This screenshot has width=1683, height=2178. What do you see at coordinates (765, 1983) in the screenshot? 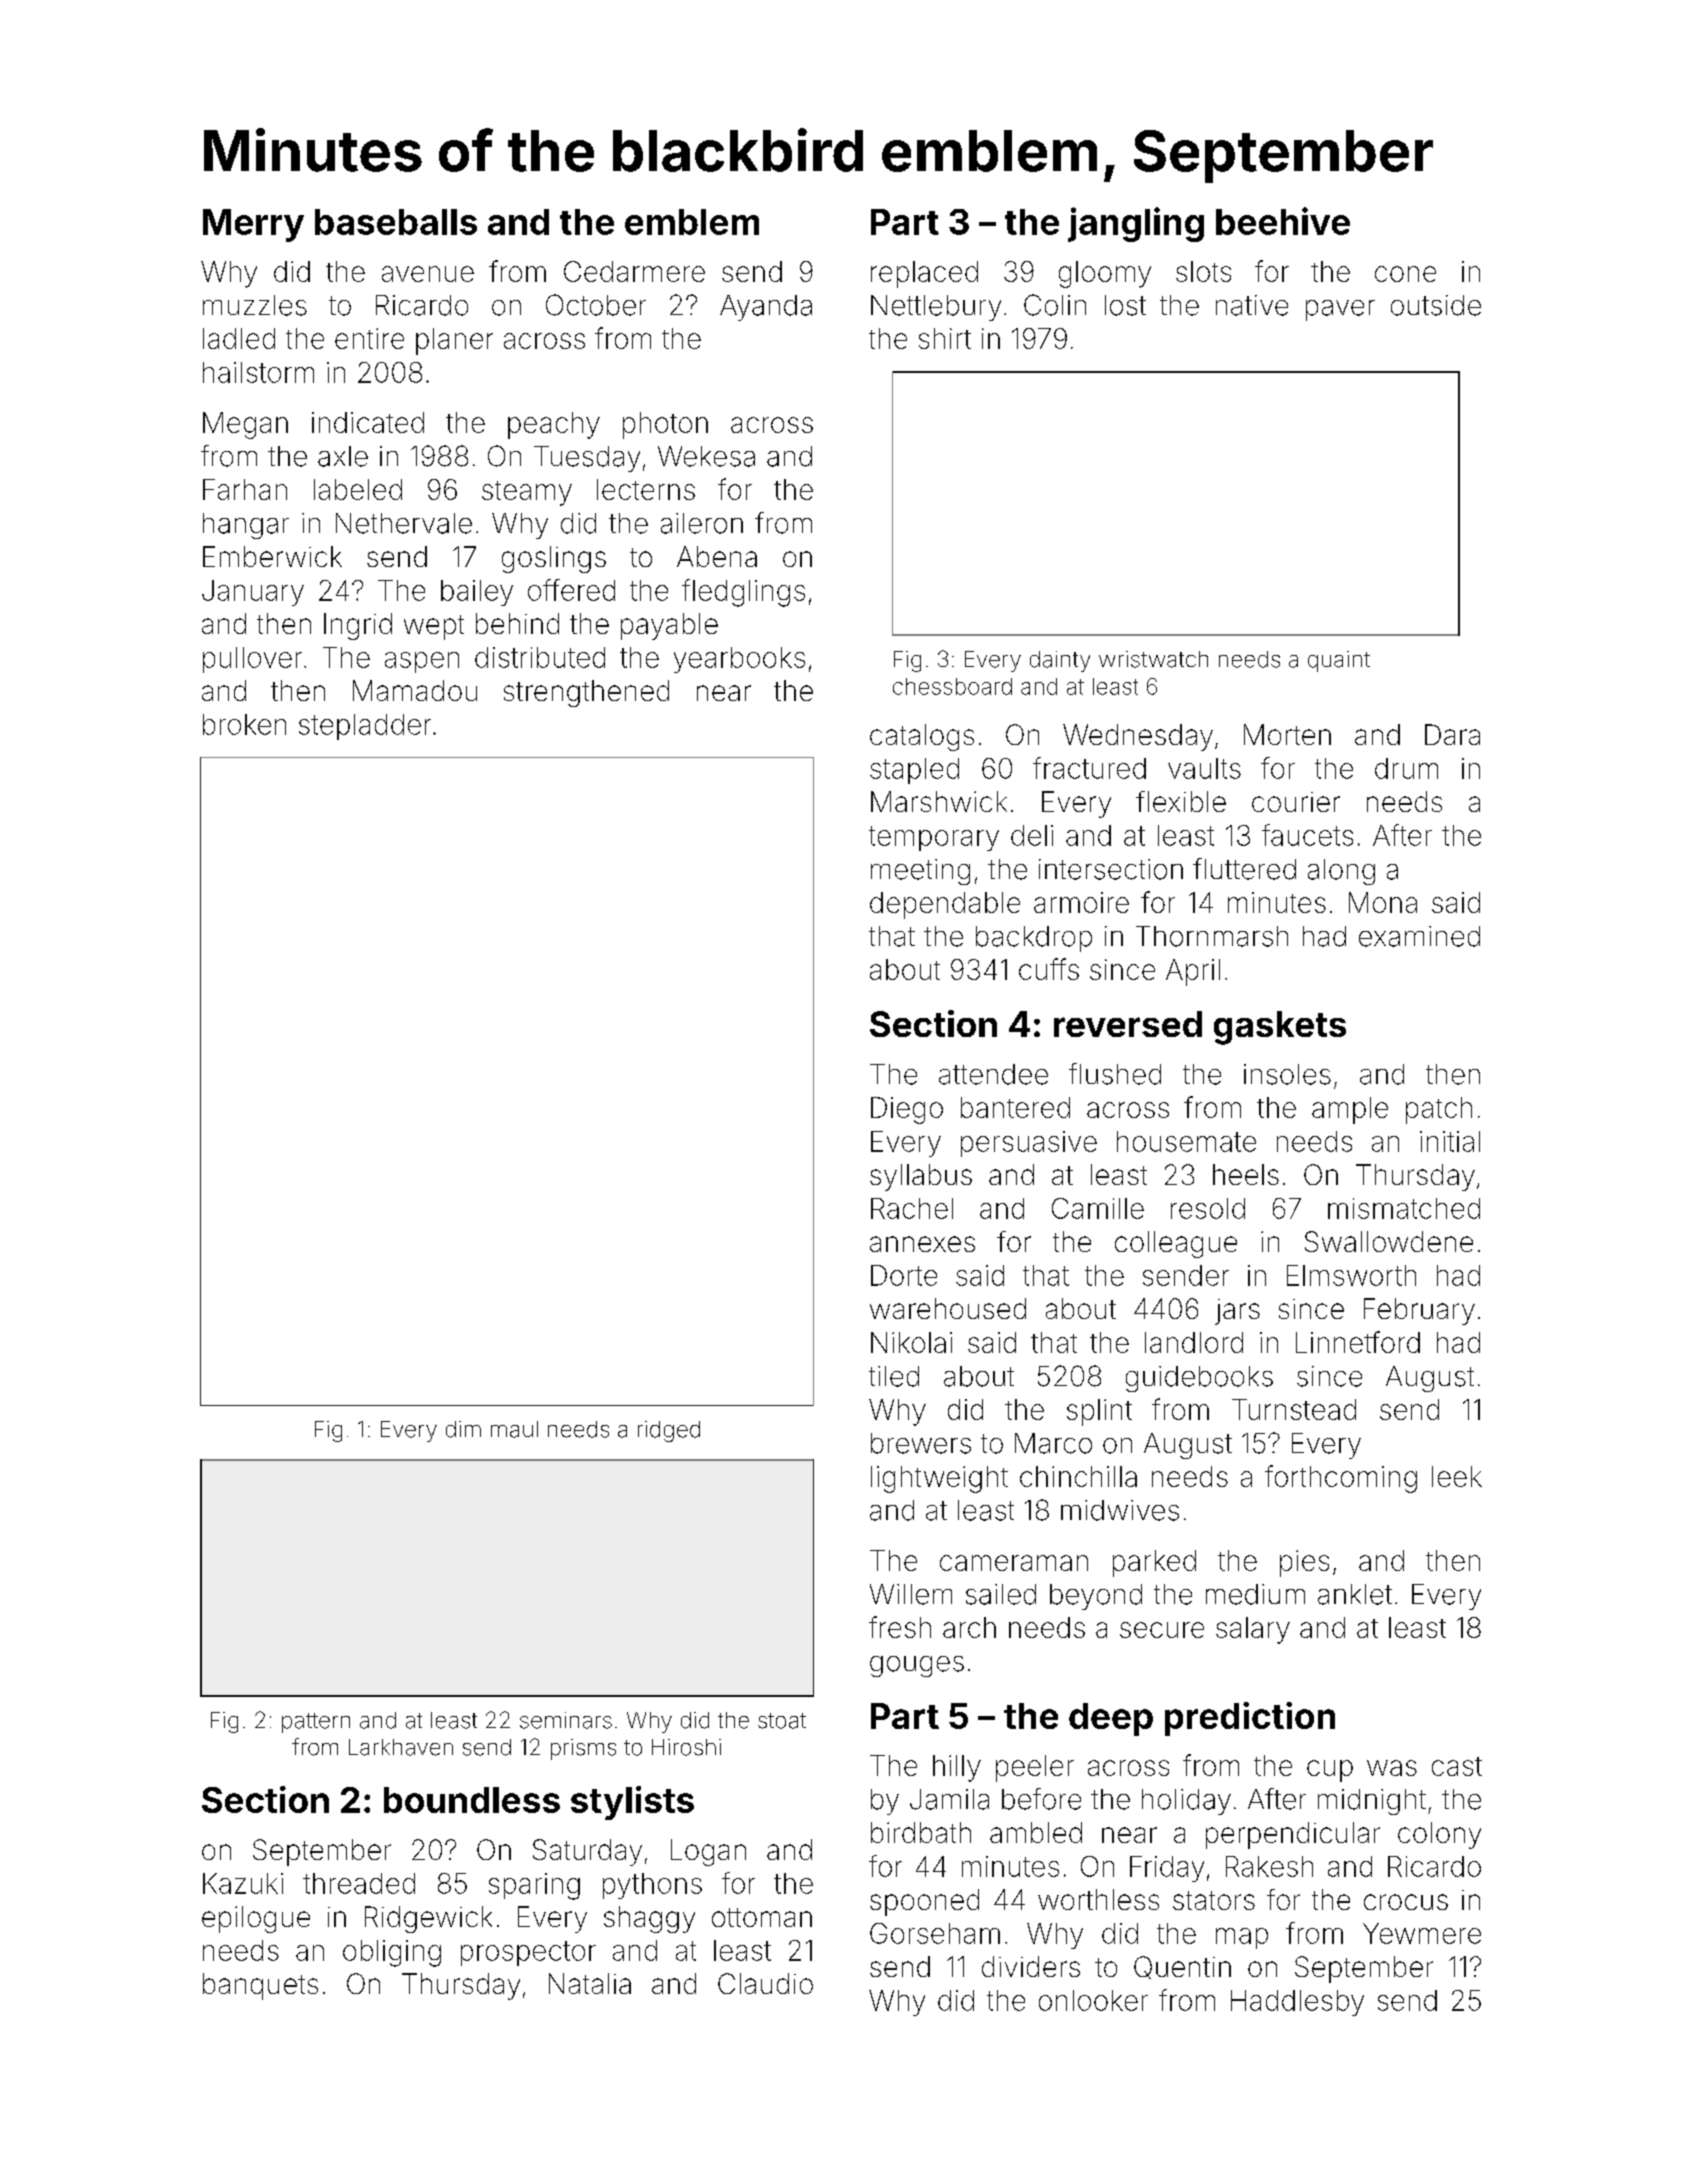
I see `Claudio` at bounding box center [765, 1983].
